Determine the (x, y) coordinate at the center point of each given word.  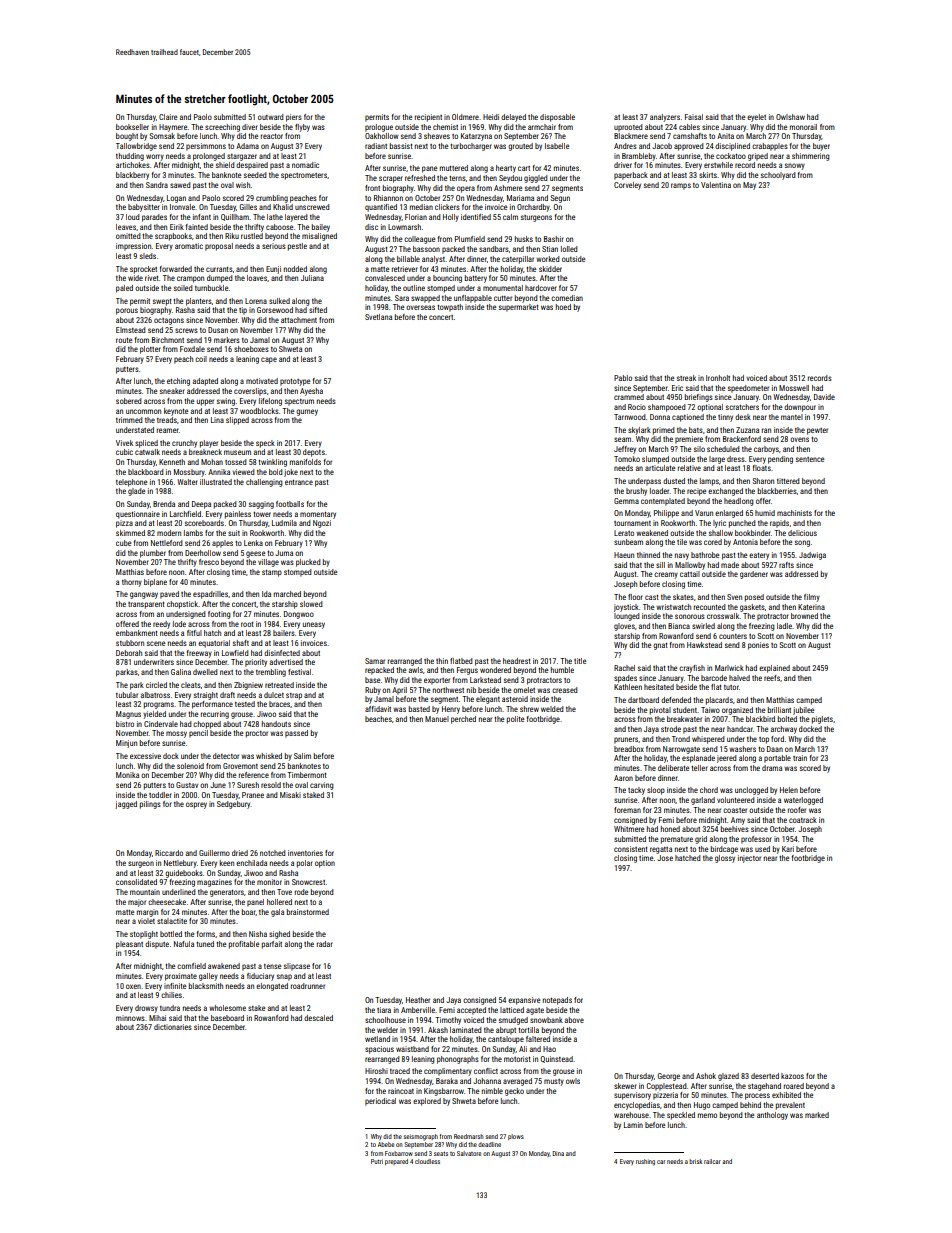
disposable (557, 118)
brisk (695, 1161)
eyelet (756, 118)
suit (234, 533)
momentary (318, 515)
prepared (396, 1162)
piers (294, 118)
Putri (377, 1161)
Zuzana (747, 430)
